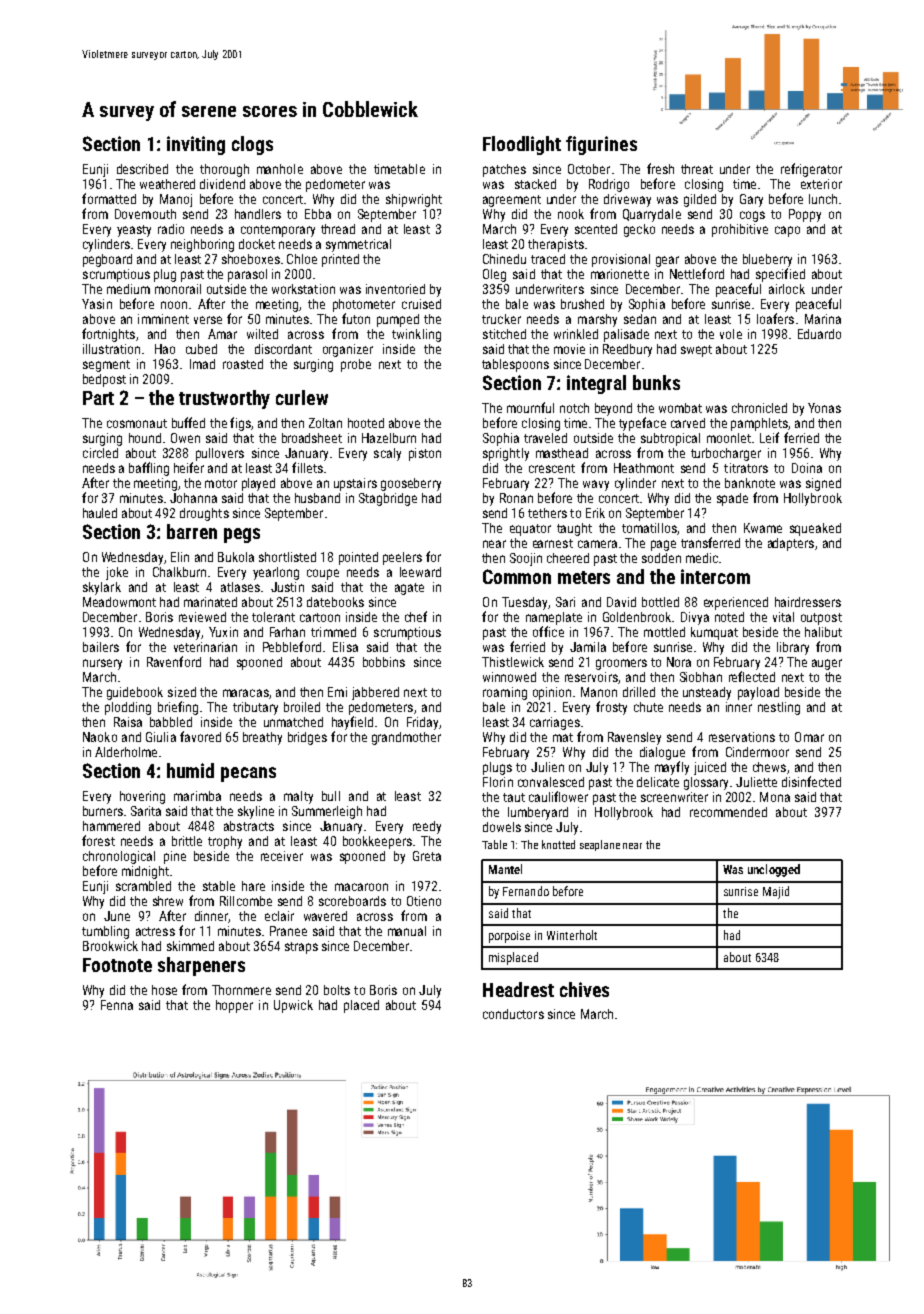 The height and width of the image is (1314, 924). Describe the element at coordinates (824, 408) in the image. I see `Yonas` at that location.
